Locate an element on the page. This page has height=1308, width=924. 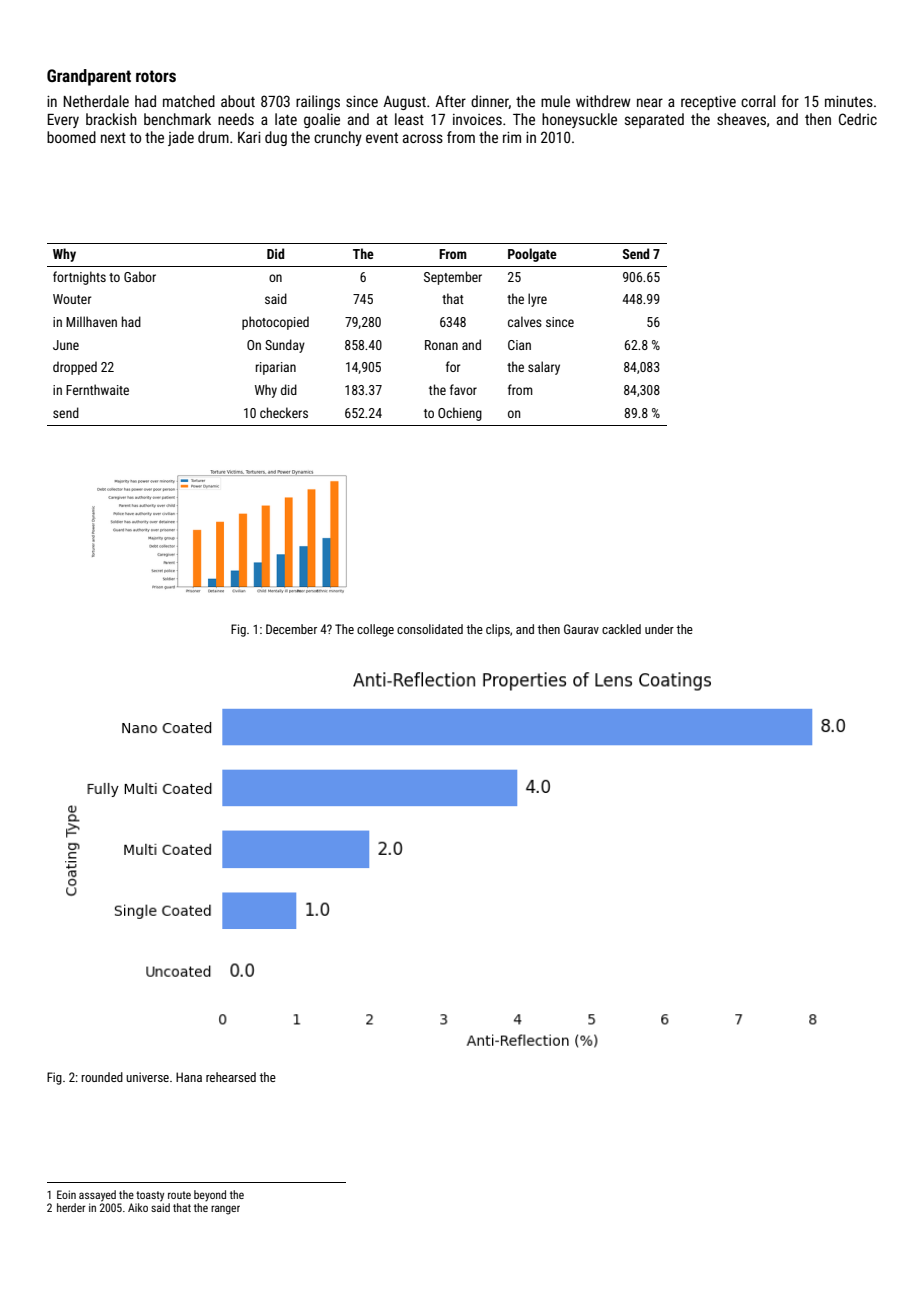
rehearsed is located at coordinates (231, 1077).
